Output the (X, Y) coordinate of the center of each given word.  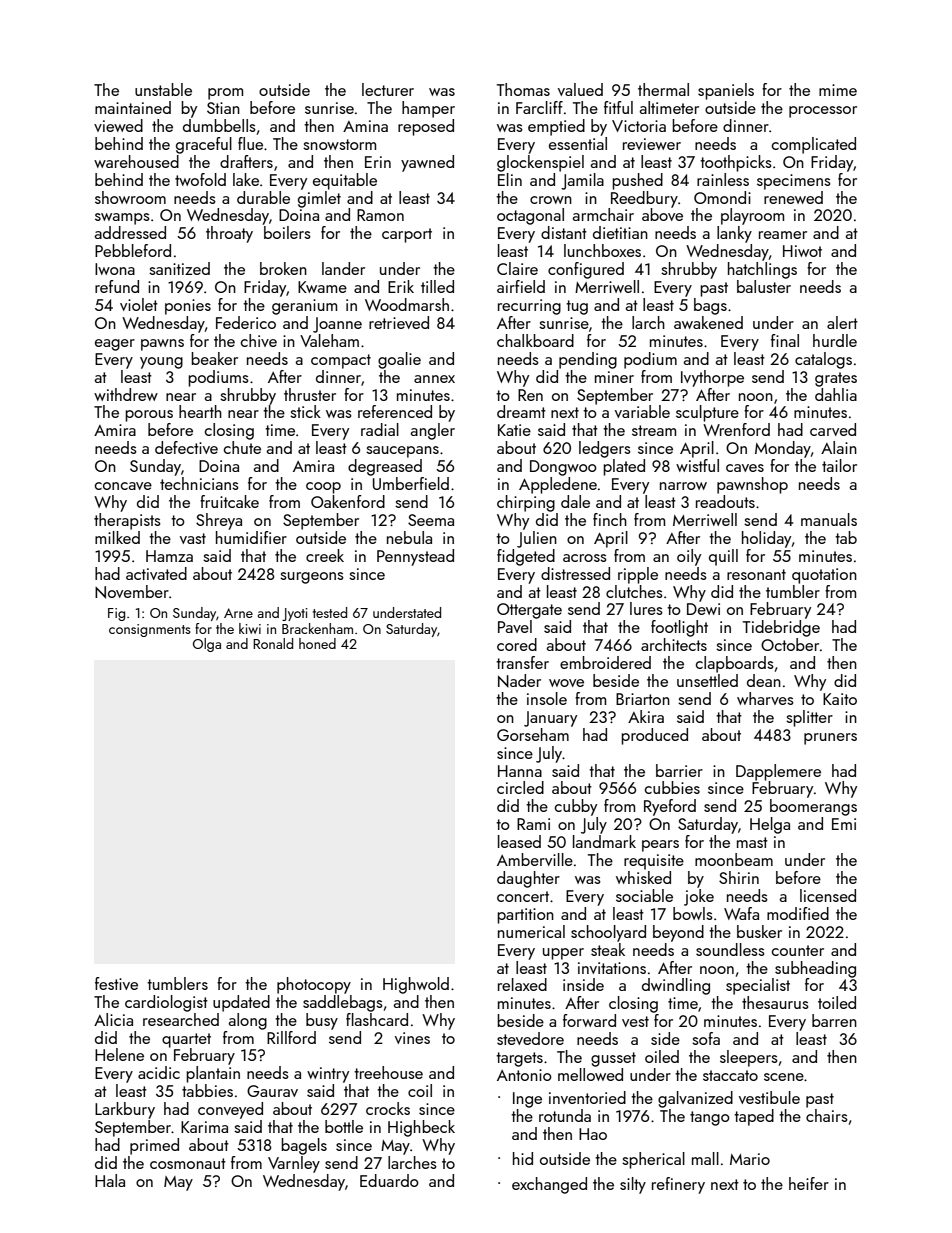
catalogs (823, 360)
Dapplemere (778, 772)
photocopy (314, 985)
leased (519, 841)
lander (343, 268)
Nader (519, 681)
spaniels (726, 91)
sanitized (179, 268)
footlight (679, 628)
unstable (163, 89)
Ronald (273, 643)
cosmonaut (188, 1163)
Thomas (523, 89)
